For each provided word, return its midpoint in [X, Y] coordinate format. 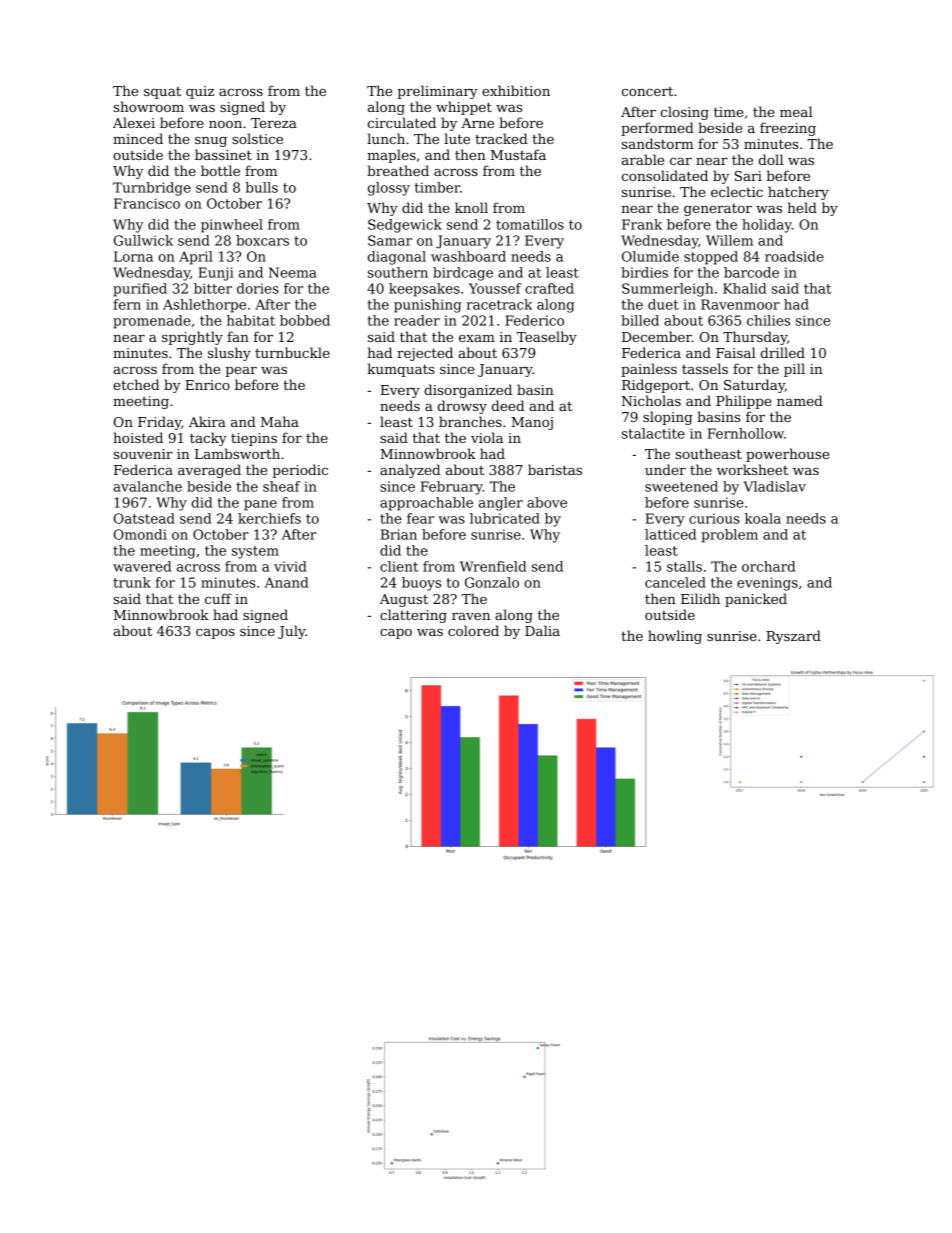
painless [649, 370]
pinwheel [232, 226]
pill [794, 370]
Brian [399, 534]
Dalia [542, 630]
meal [796, 111]
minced [138, 138]
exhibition [516, 90]
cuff [218, 598]
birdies [644, 272]
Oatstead [144, 518]
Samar [390, 240]
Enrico [207, 385]
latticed [670, 534]
